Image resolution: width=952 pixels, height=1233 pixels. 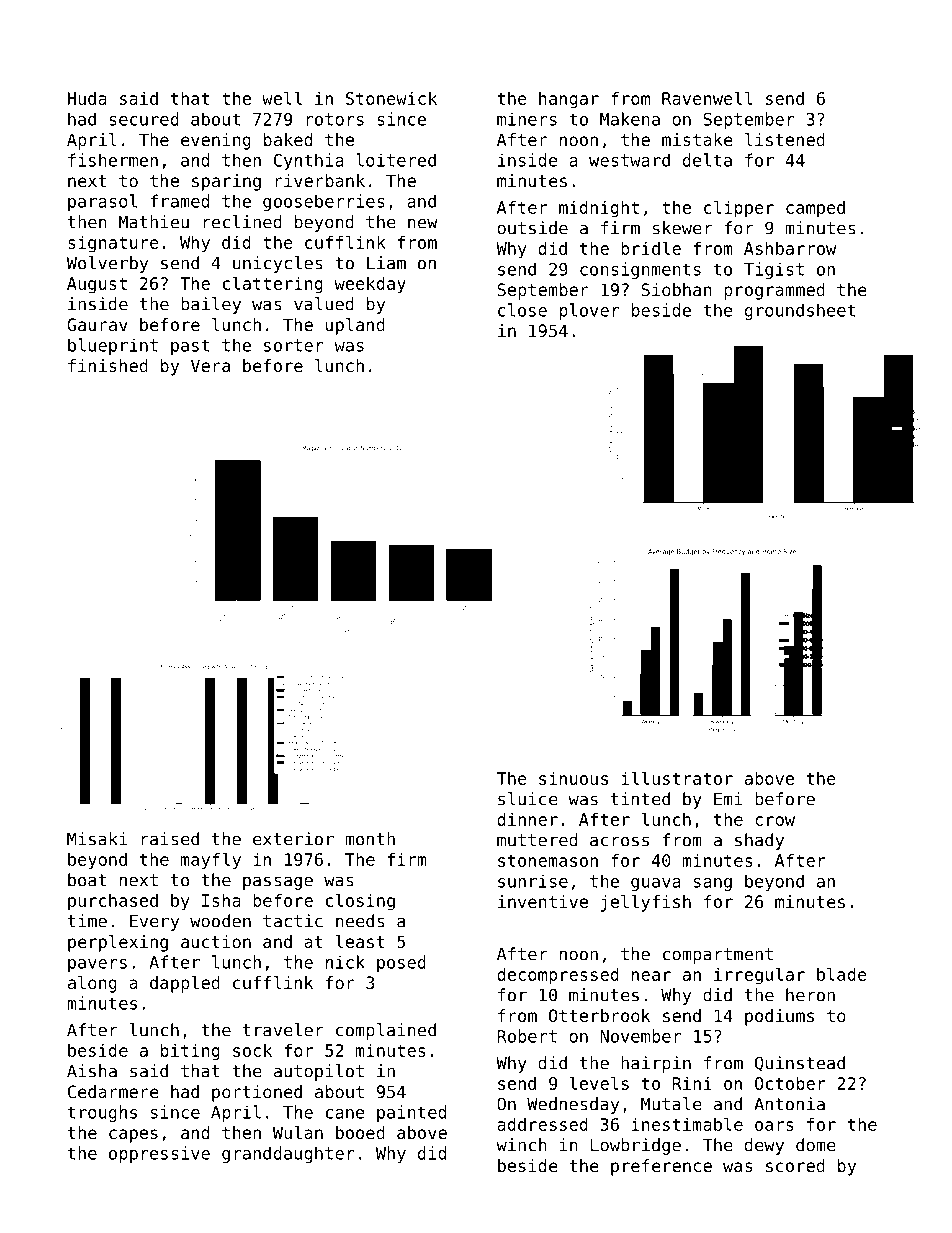 What do you see at coordinates (170, 839) in the page?
I see `raised` at bounding box center [170, 839].
